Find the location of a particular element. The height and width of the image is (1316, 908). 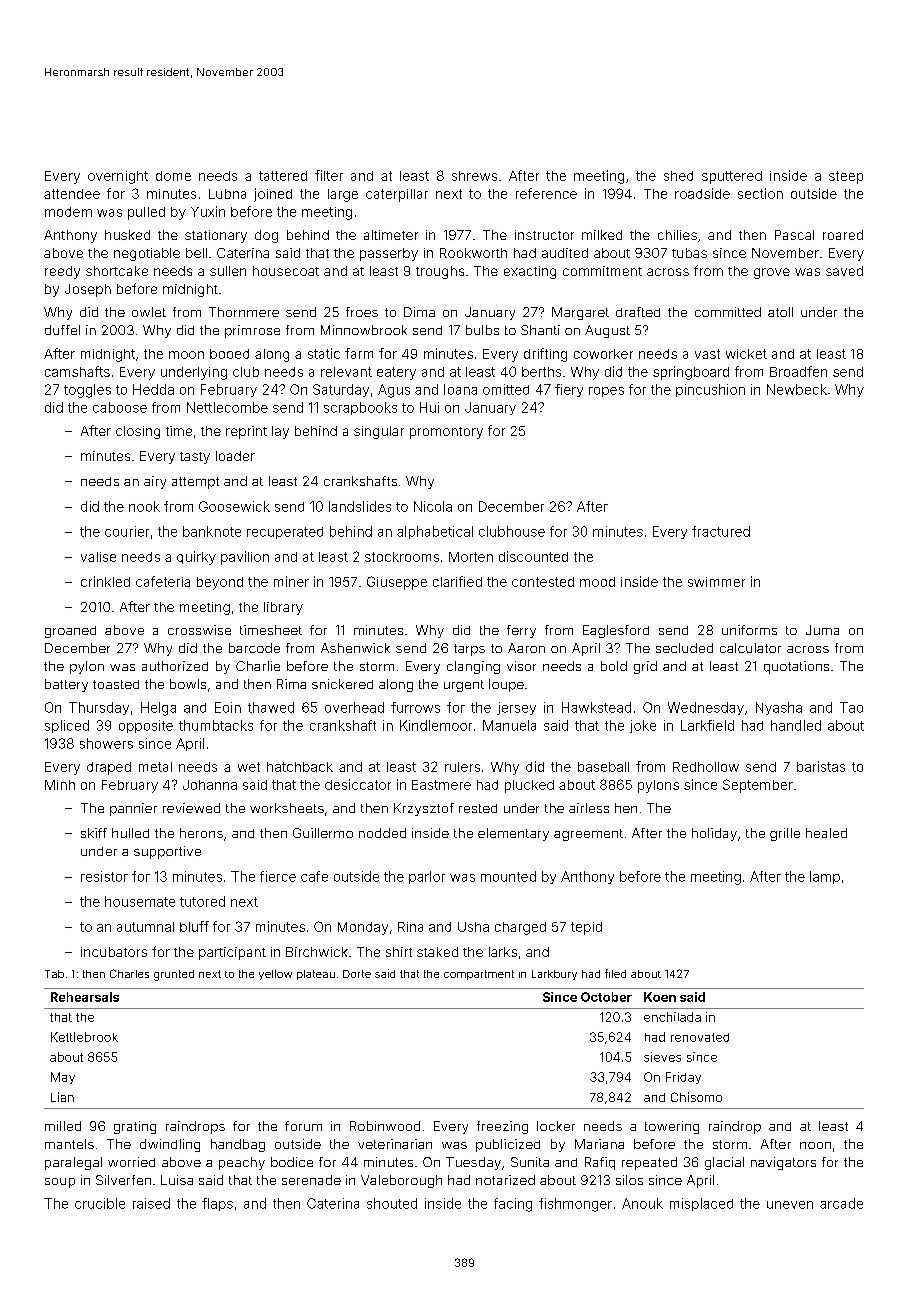

groaned is located at coordinates (70, 632).
